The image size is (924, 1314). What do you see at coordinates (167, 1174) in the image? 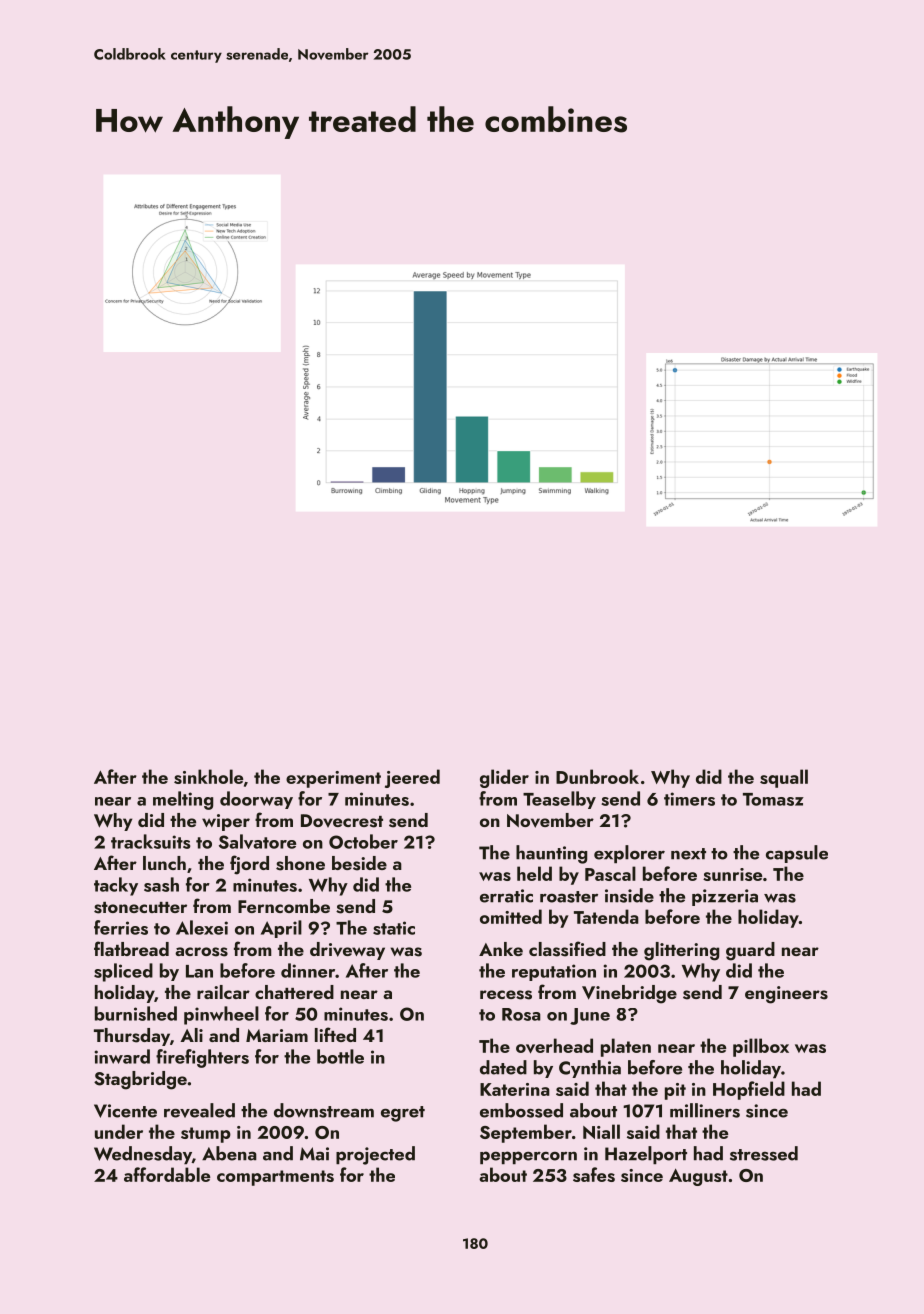
I see `affordable` at bounding box center [167, 1174].
